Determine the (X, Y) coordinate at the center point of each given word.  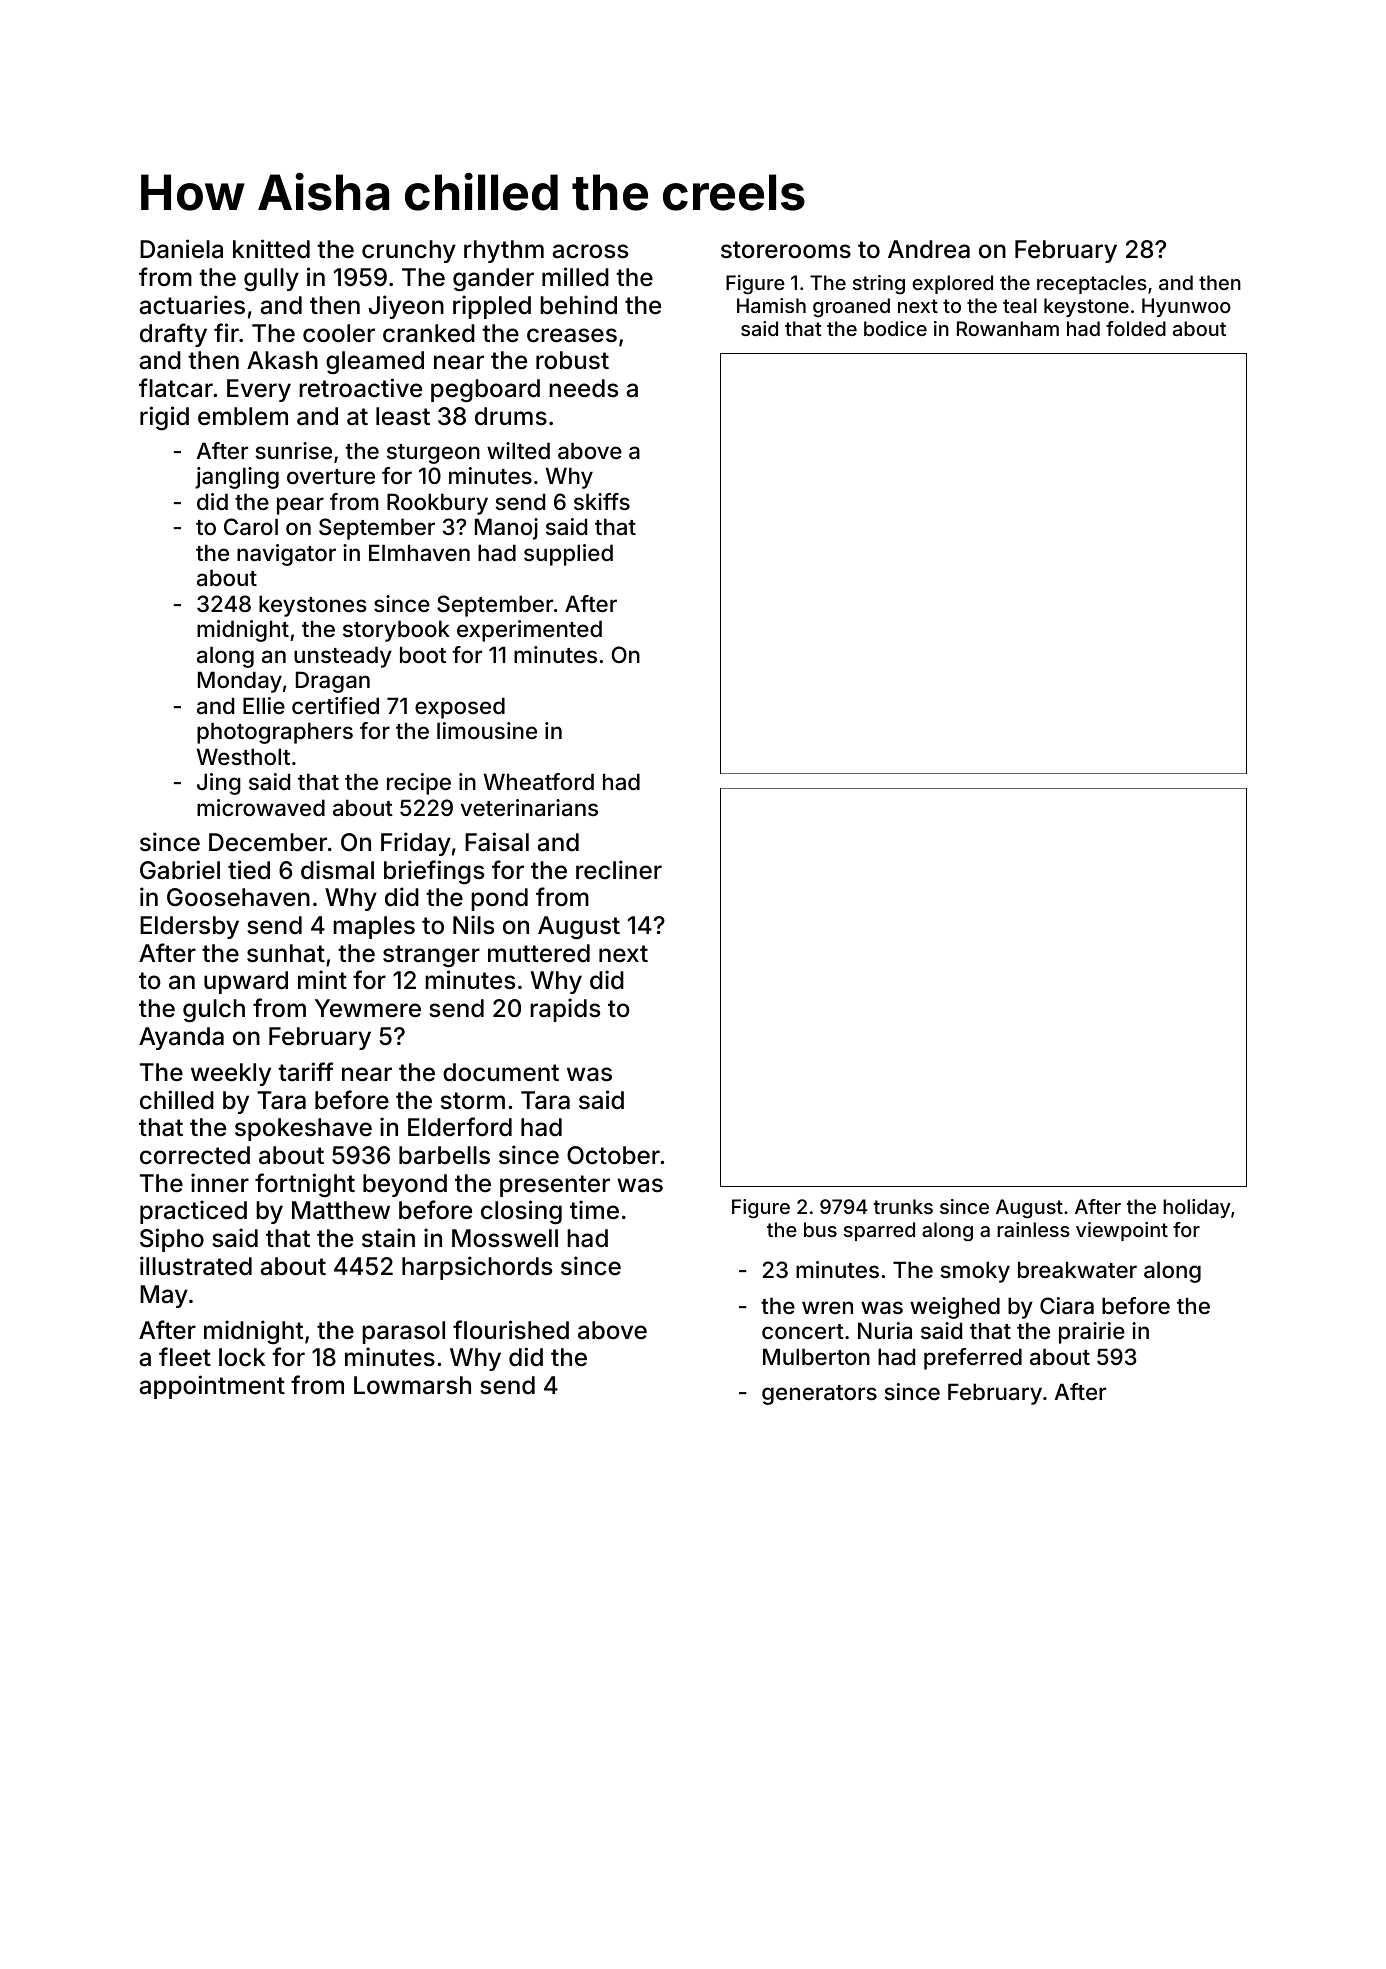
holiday (1197, 1208)
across (590, 251)
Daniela (181, 249)
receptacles (1092, 284)
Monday (240, 682)
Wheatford (539, 781)
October (613, 1155)
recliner (619, 870)
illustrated (196, 1266)
